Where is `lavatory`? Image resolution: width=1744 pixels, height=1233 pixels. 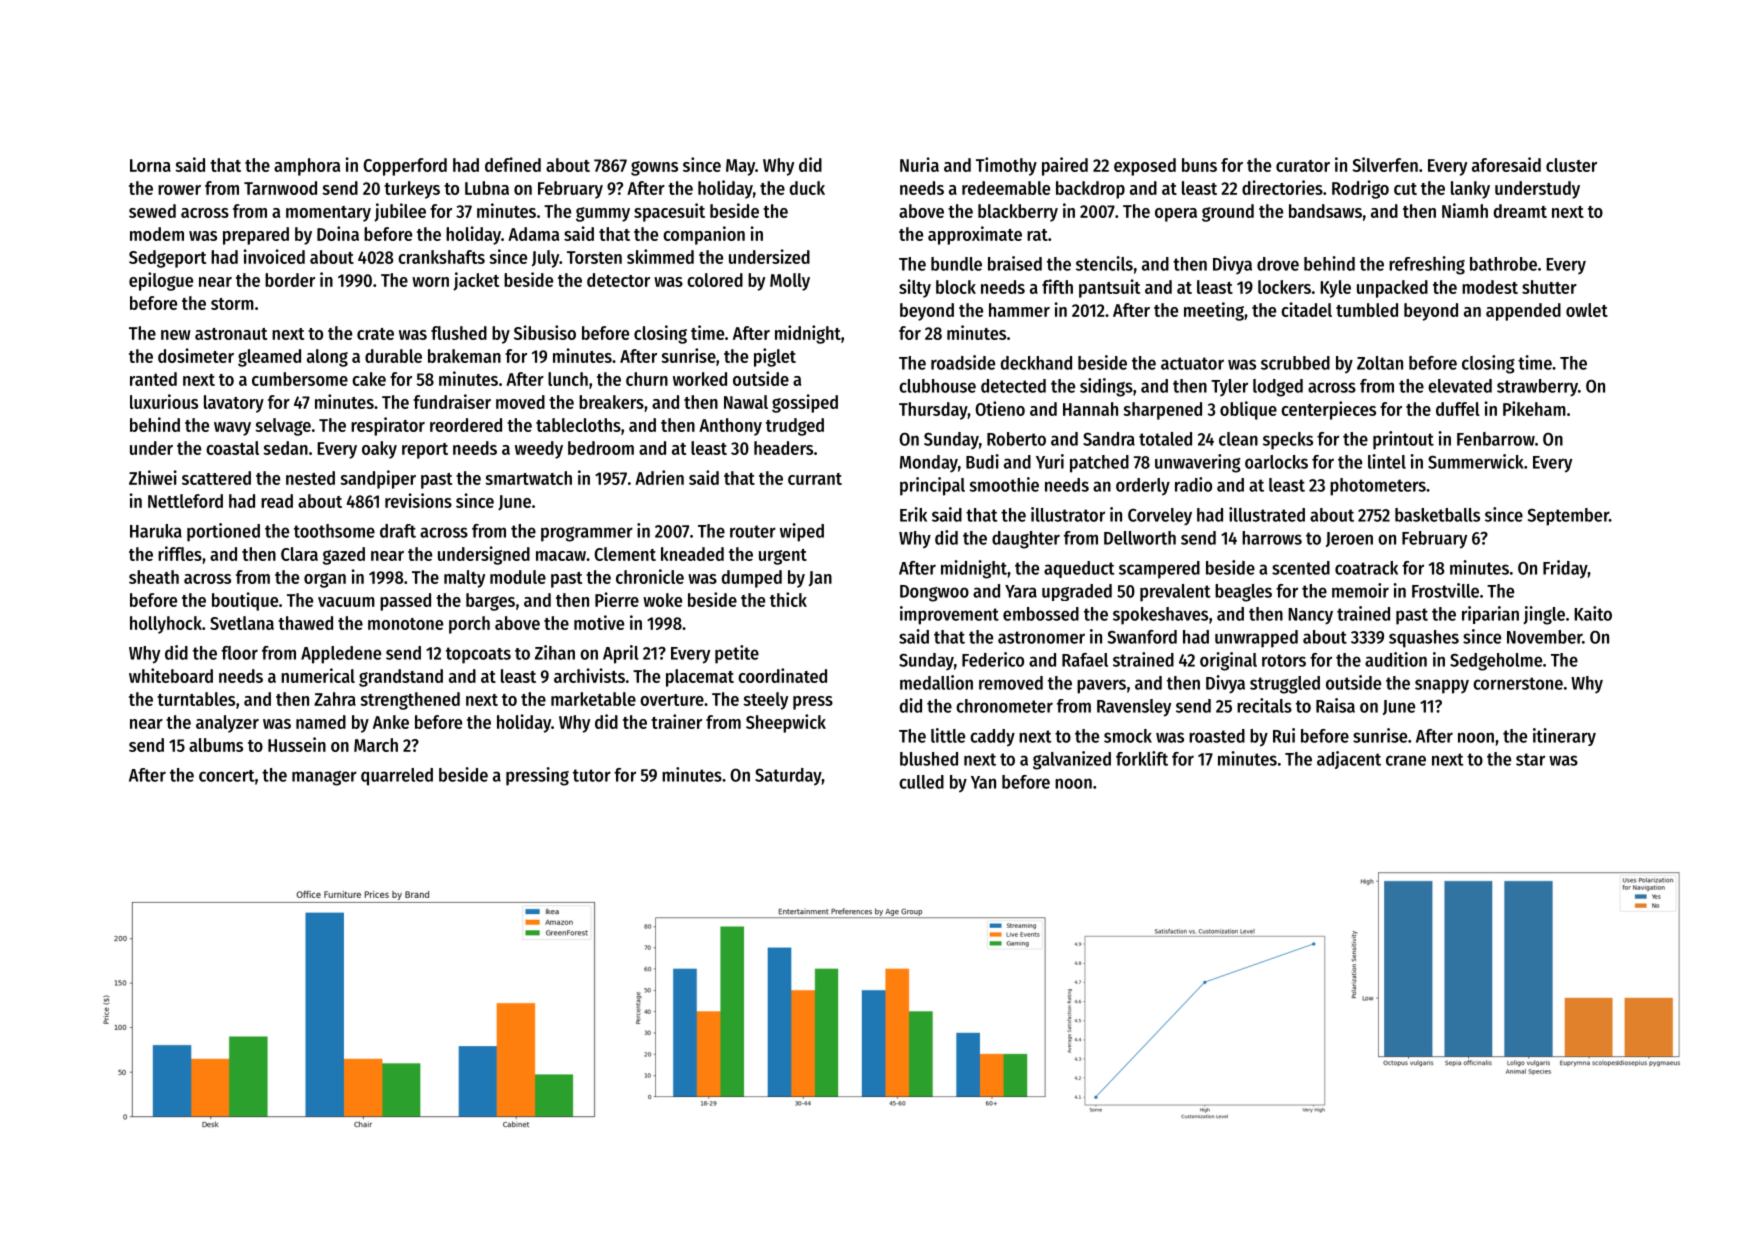 lavatory is located at coordinates (234, 404).
